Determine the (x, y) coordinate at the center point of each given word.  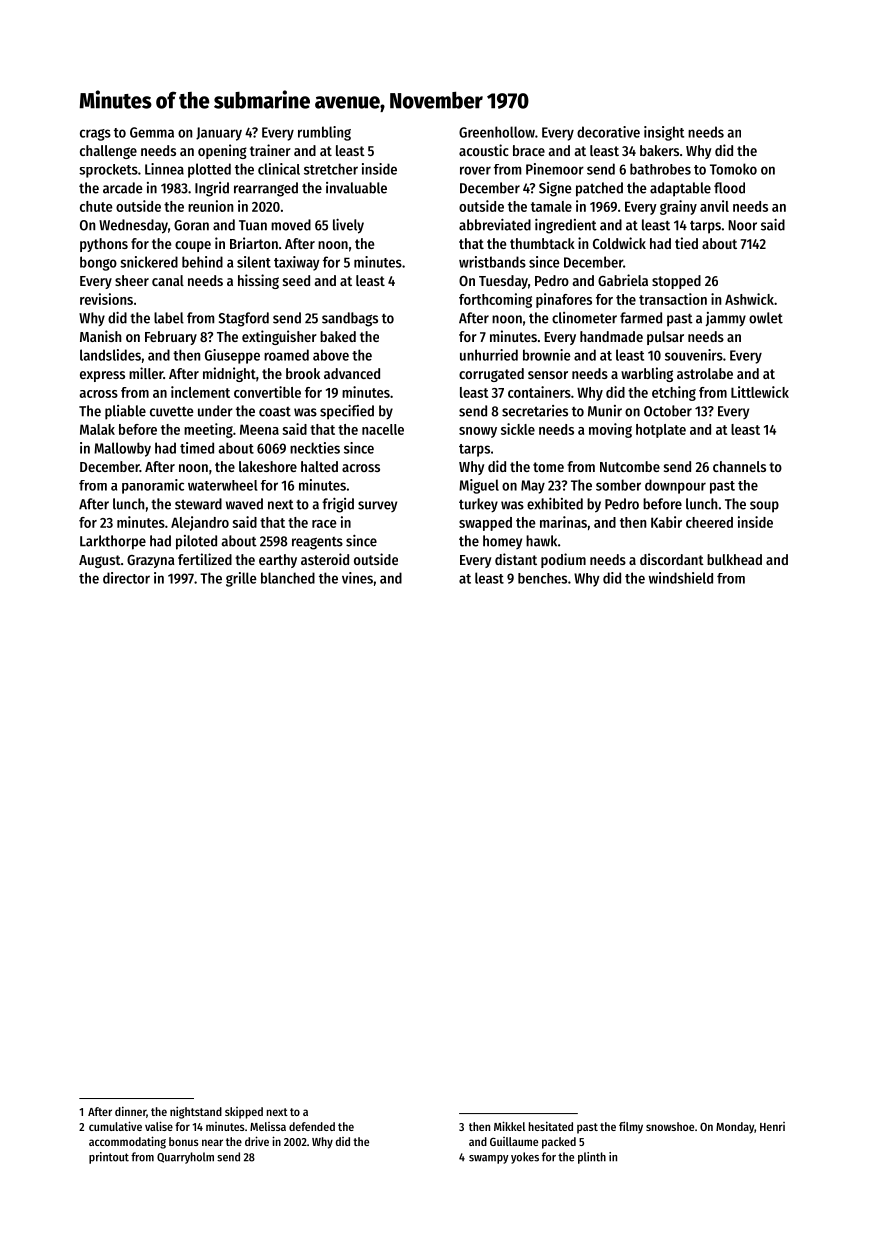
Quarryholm (185, 1158)
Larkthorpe (113, 542)
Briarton (254, 243)
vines (357, 578)
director (126, 578)
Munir (605, 411)
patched (599, 189)
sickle (518, 429)
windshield (681, 578)
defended (312, 1126)
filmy (631, 1127)
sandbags (350, 319)
